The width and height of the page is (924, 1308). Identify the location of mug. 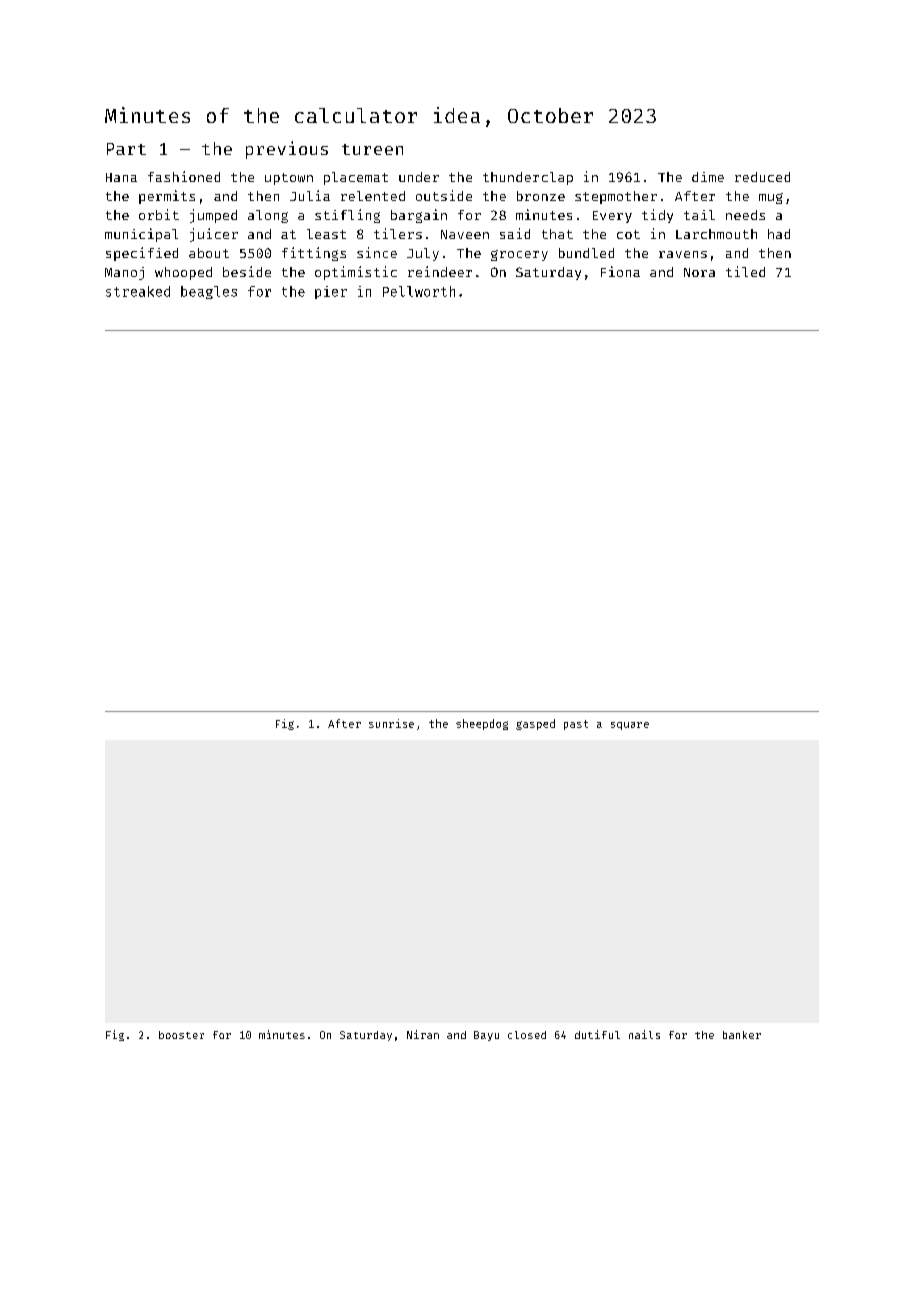
(771, 198).
